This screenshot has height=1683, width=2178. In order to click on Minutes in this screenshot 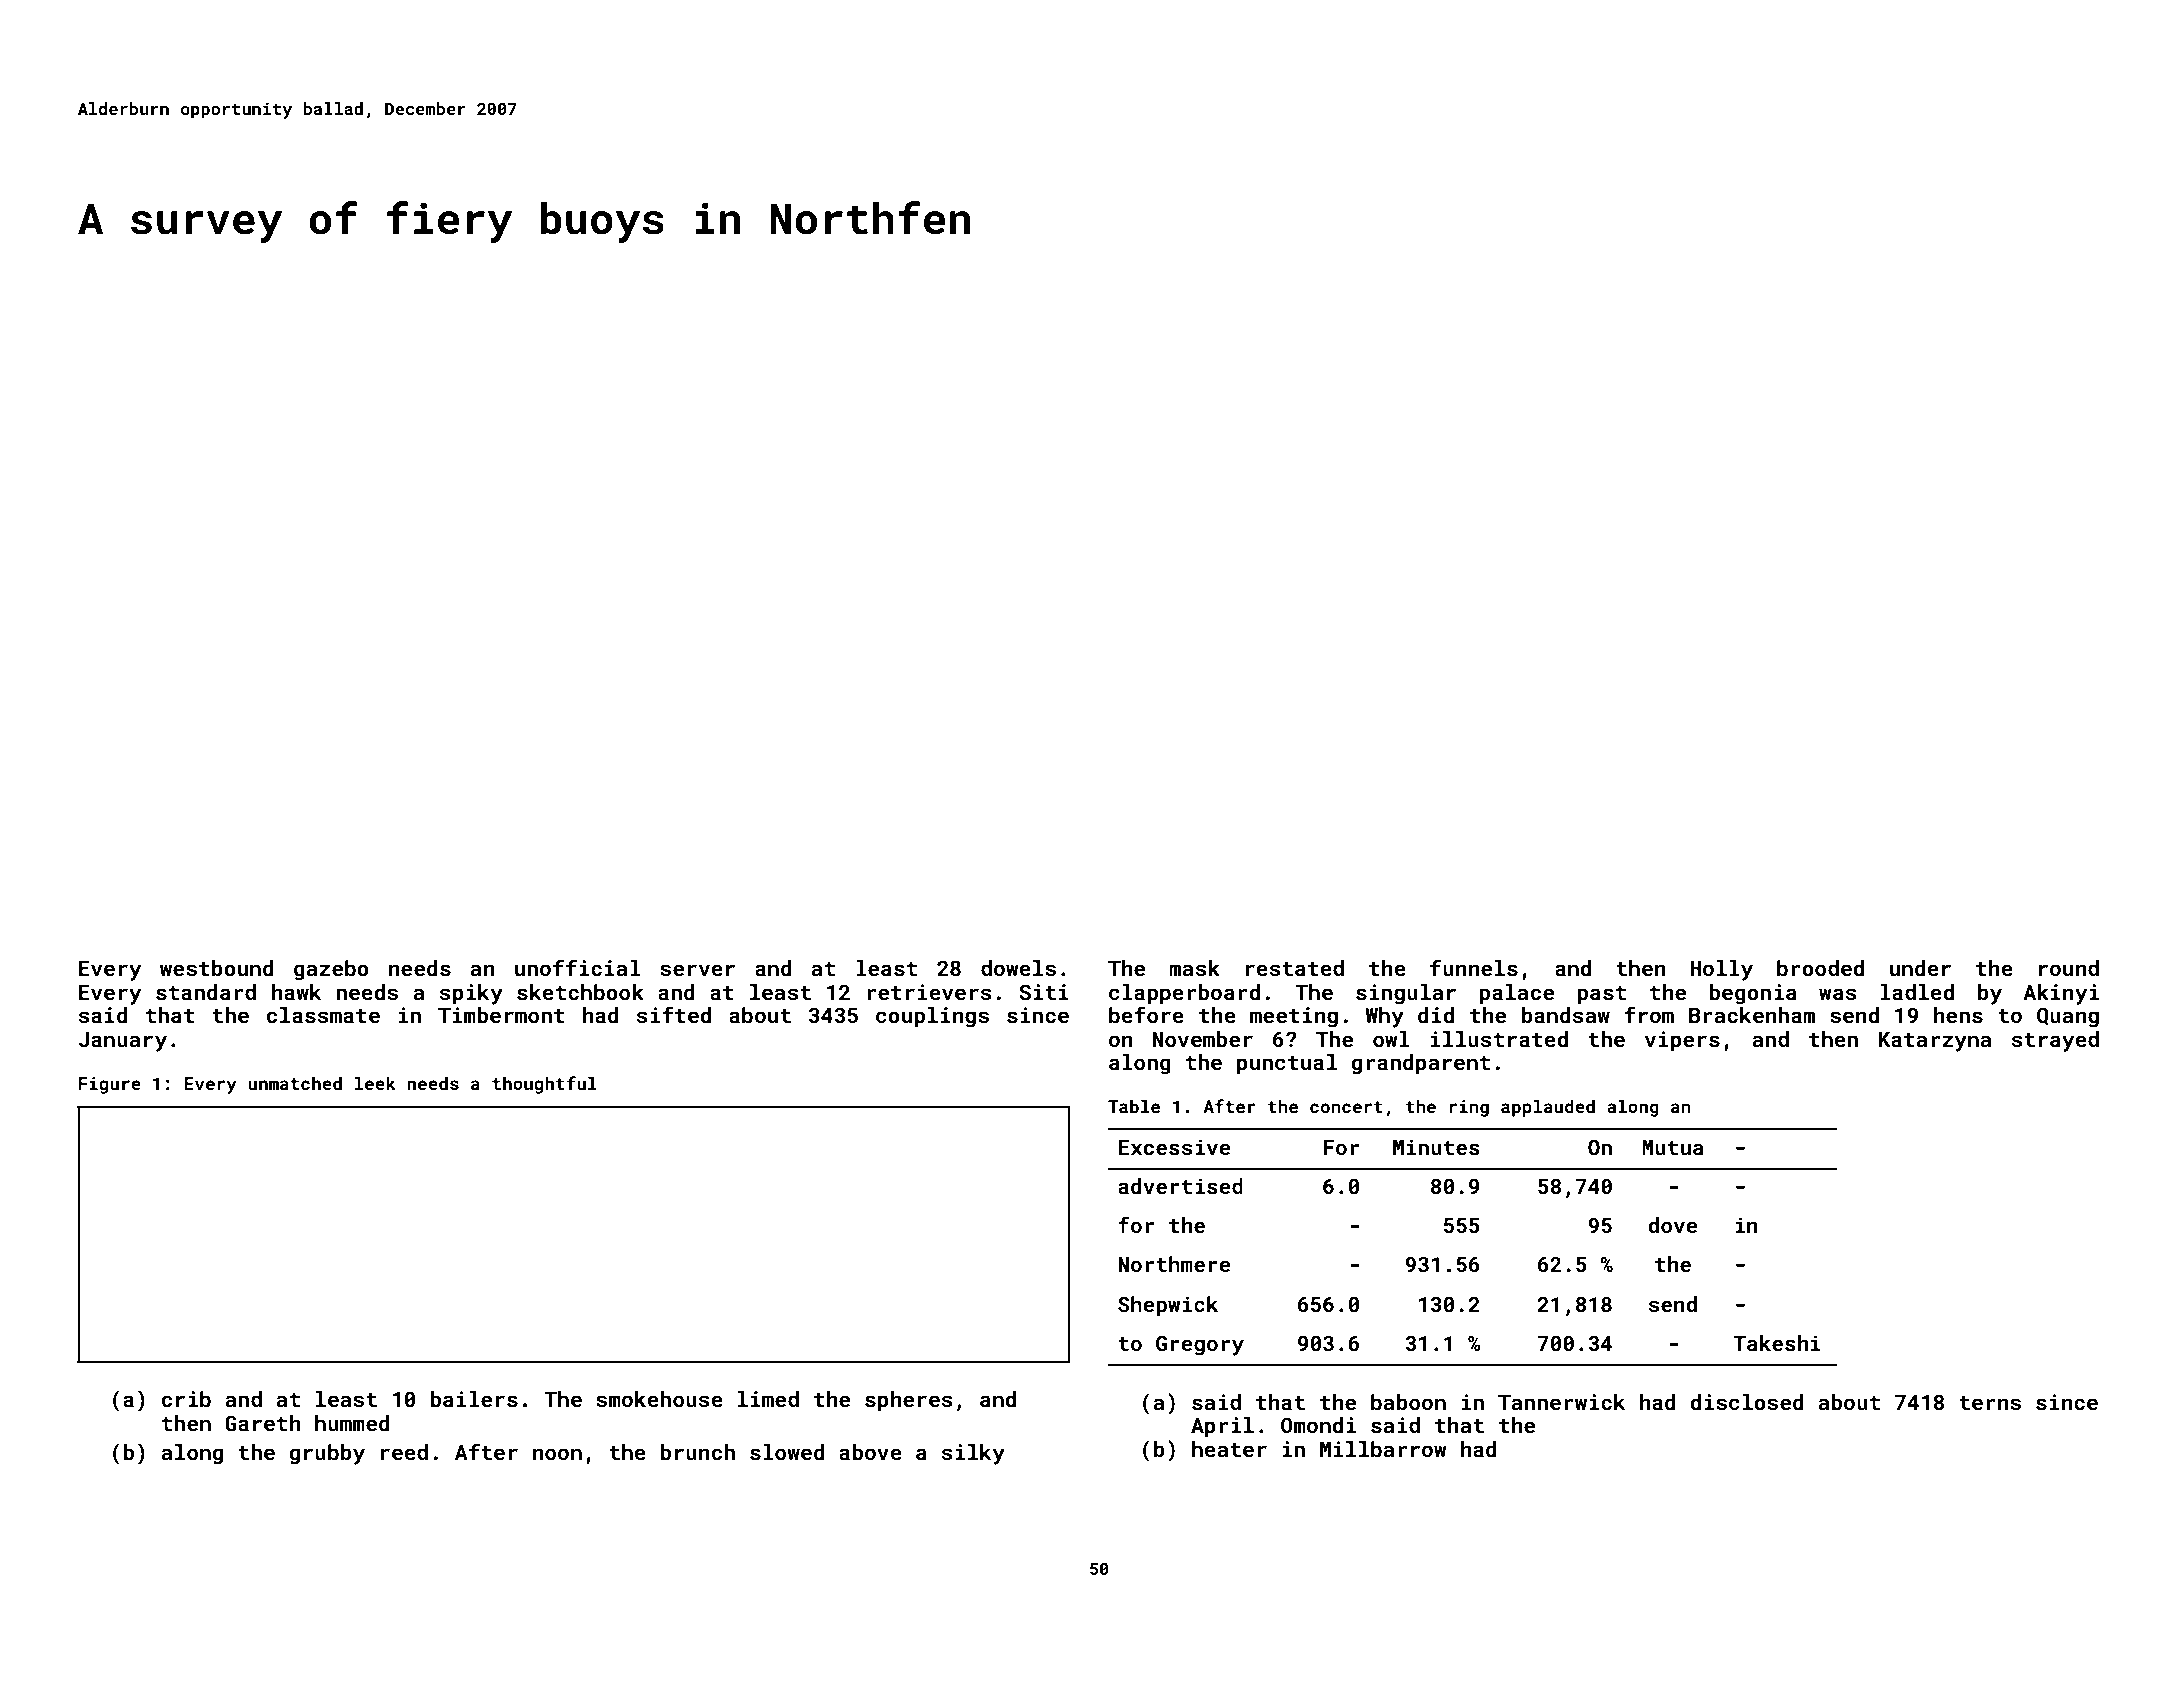, I will do `click(1436, 1147)`.
